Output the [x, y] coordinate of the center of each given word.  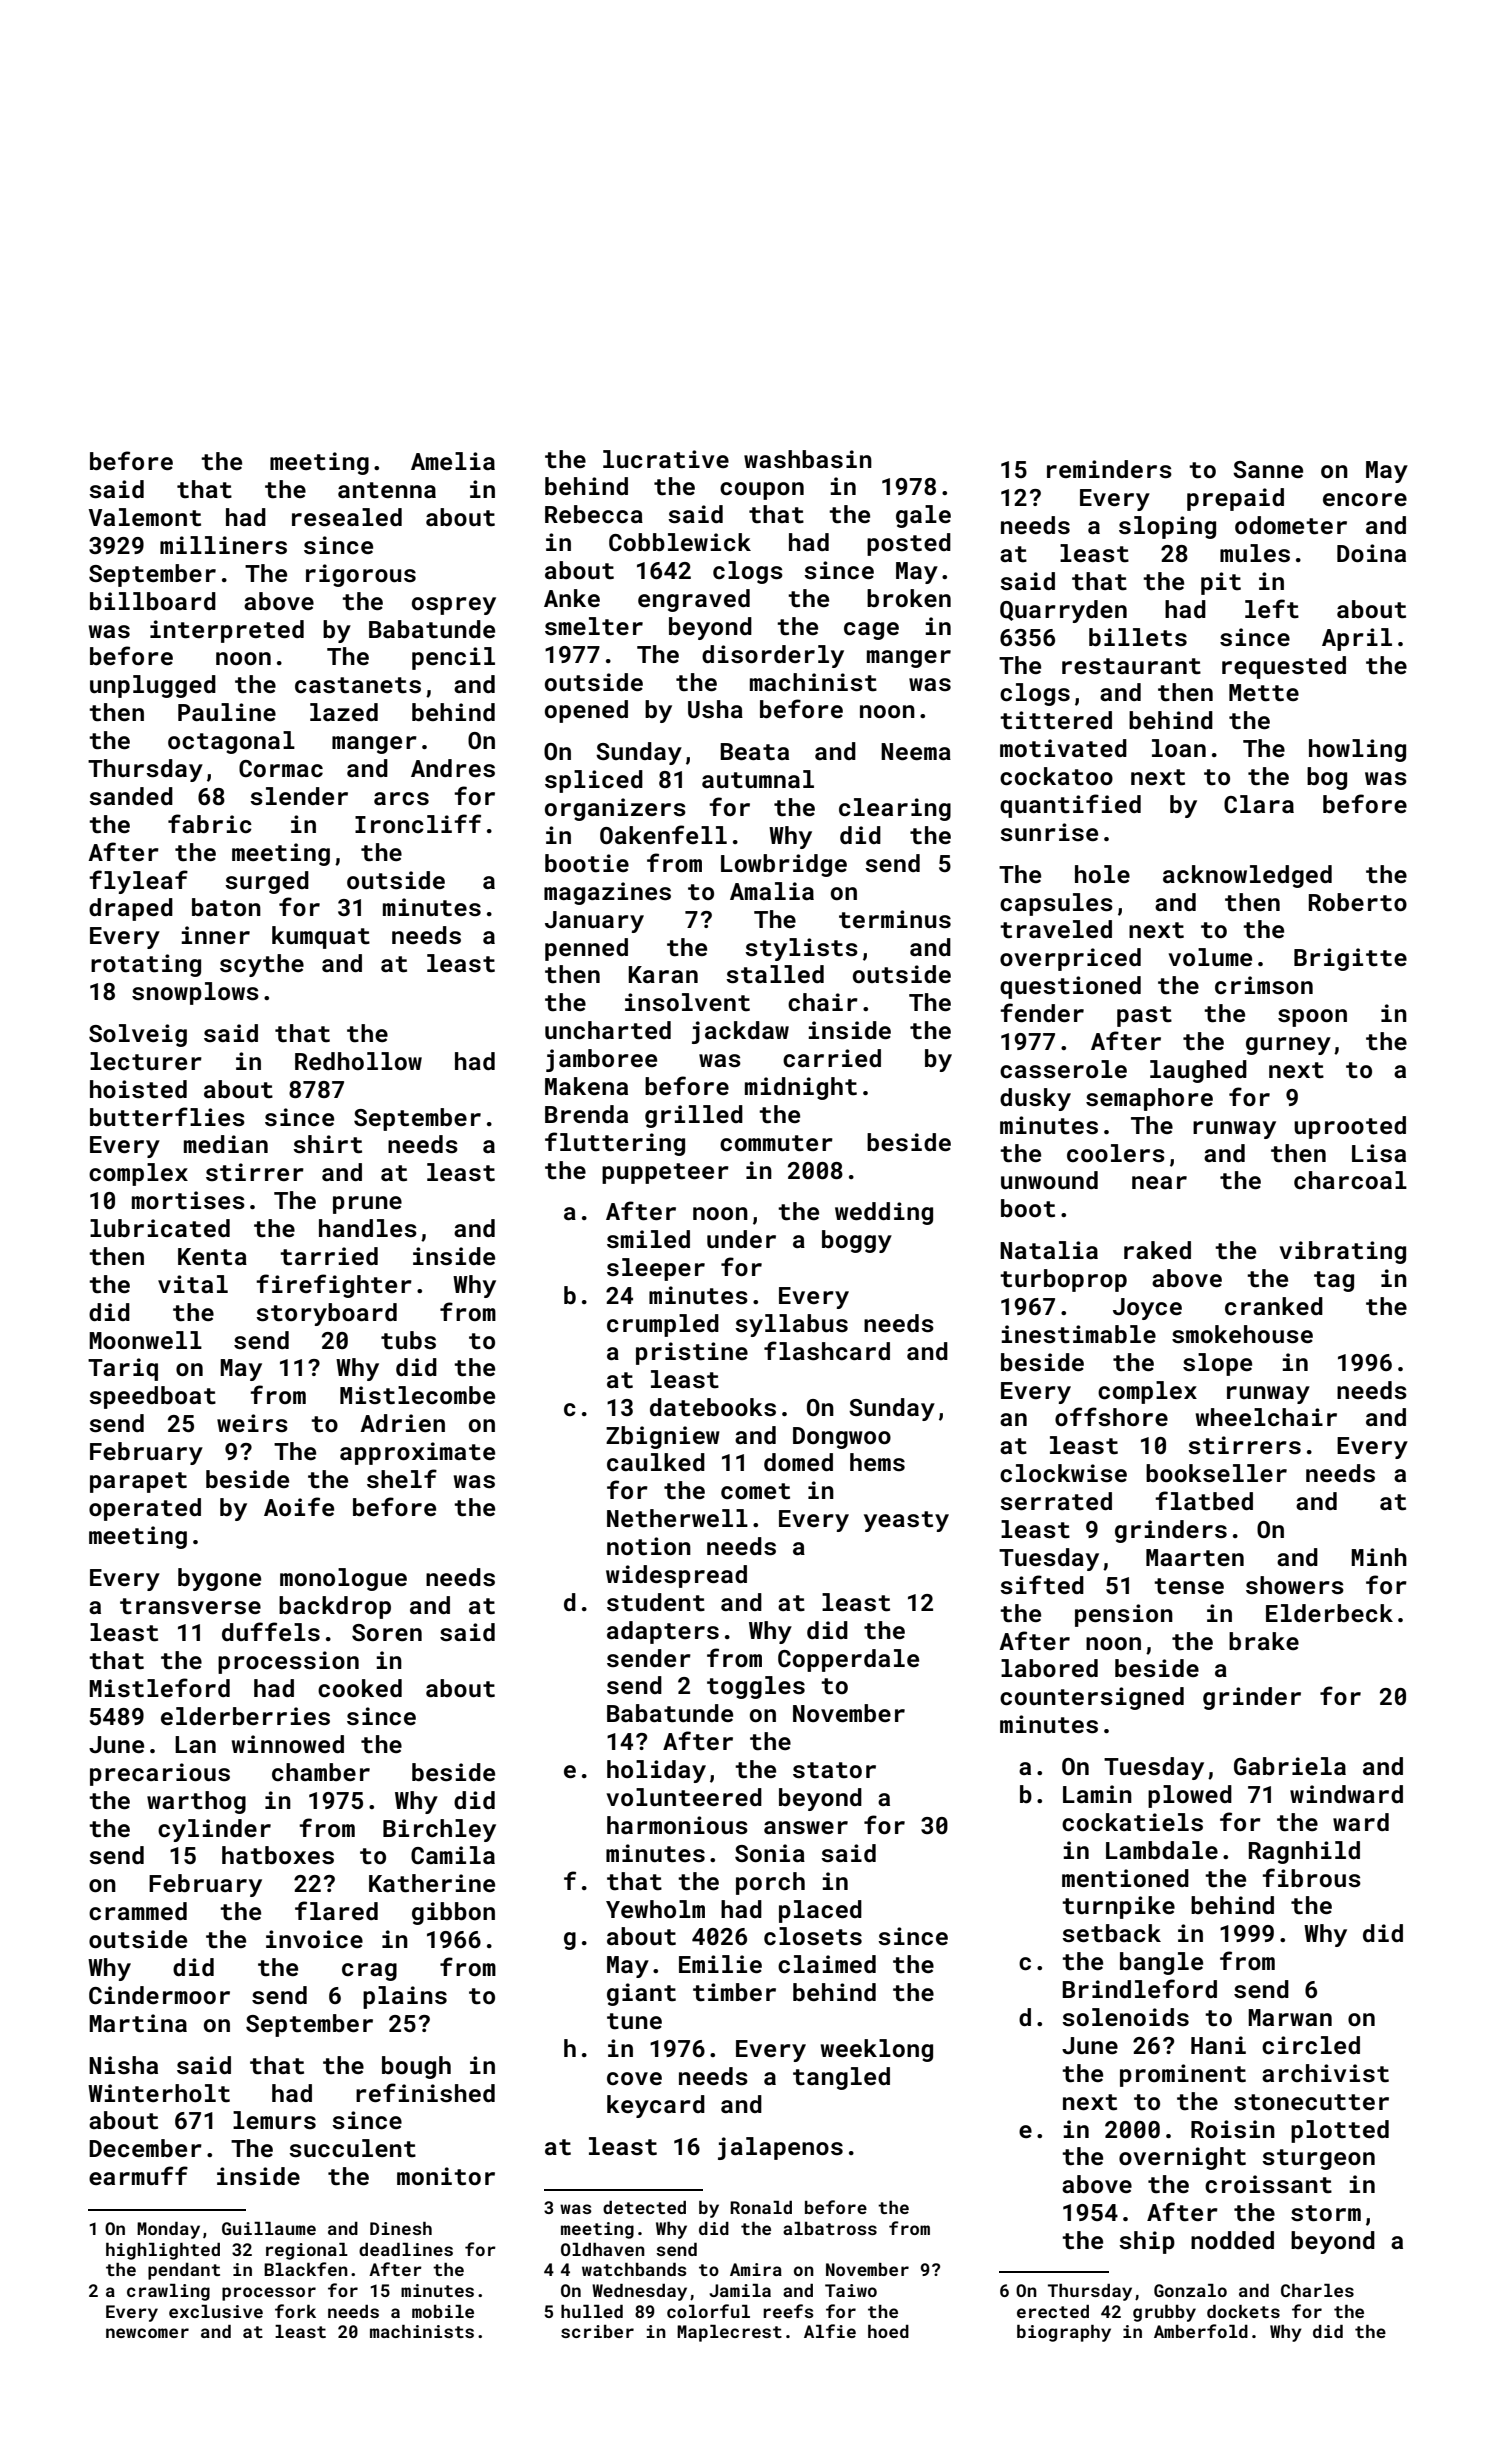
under [741, 1239]
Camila [453, 1855]
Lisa [1379, 1153]
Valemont [145, 517]
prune [367, 1205]
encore [1365, 500]
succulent [352, 2148]
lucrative [666, 459]
